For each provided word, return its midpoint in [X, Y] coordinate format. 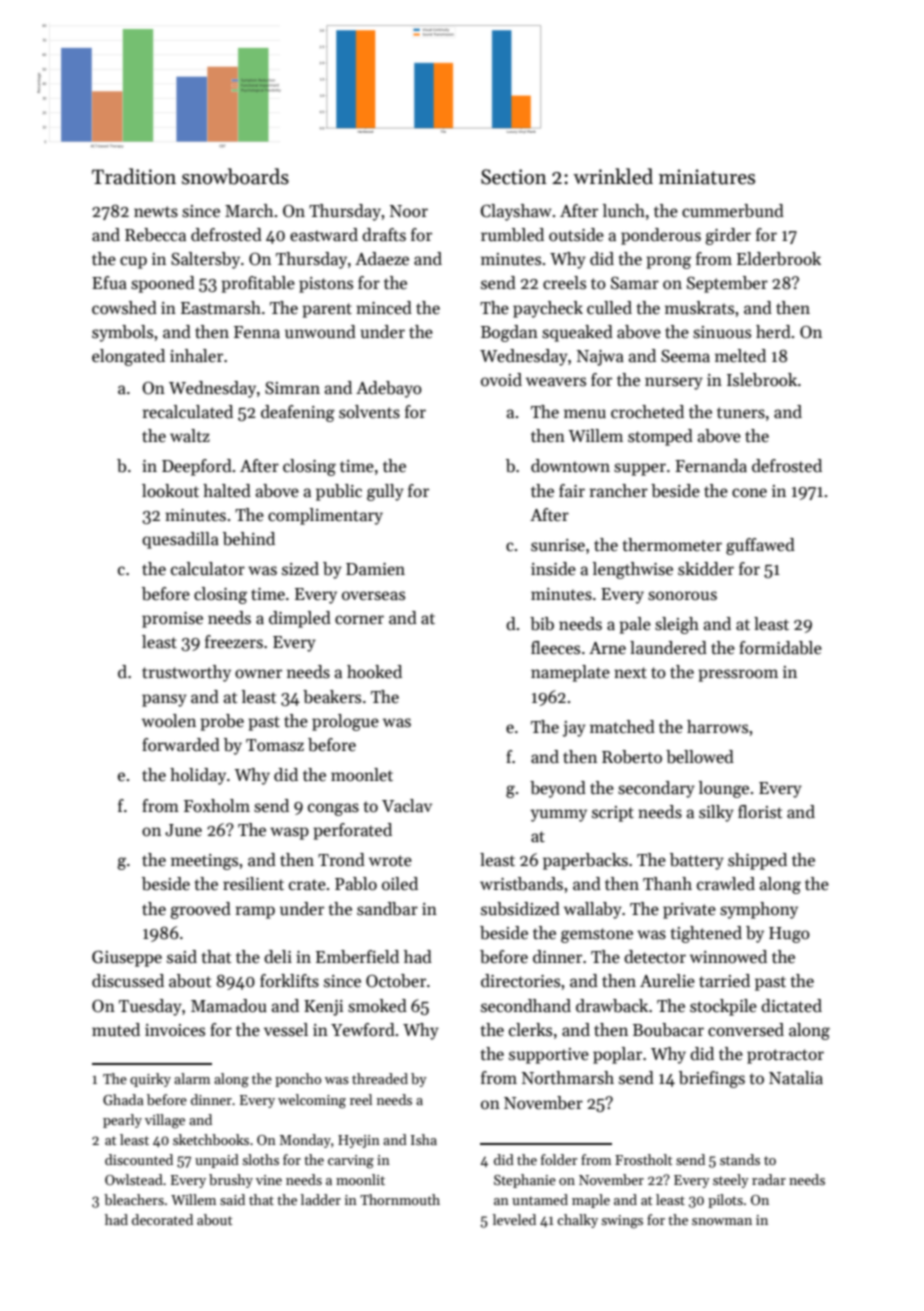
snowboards [235, 176]
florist [760, 812]
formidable [780, 648]
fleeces [555, 648]
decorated [162, 1219]
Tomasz [275, 745]
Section [514, 177]
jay [574, 729]
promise [172, 620]
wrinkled [613, 176]
